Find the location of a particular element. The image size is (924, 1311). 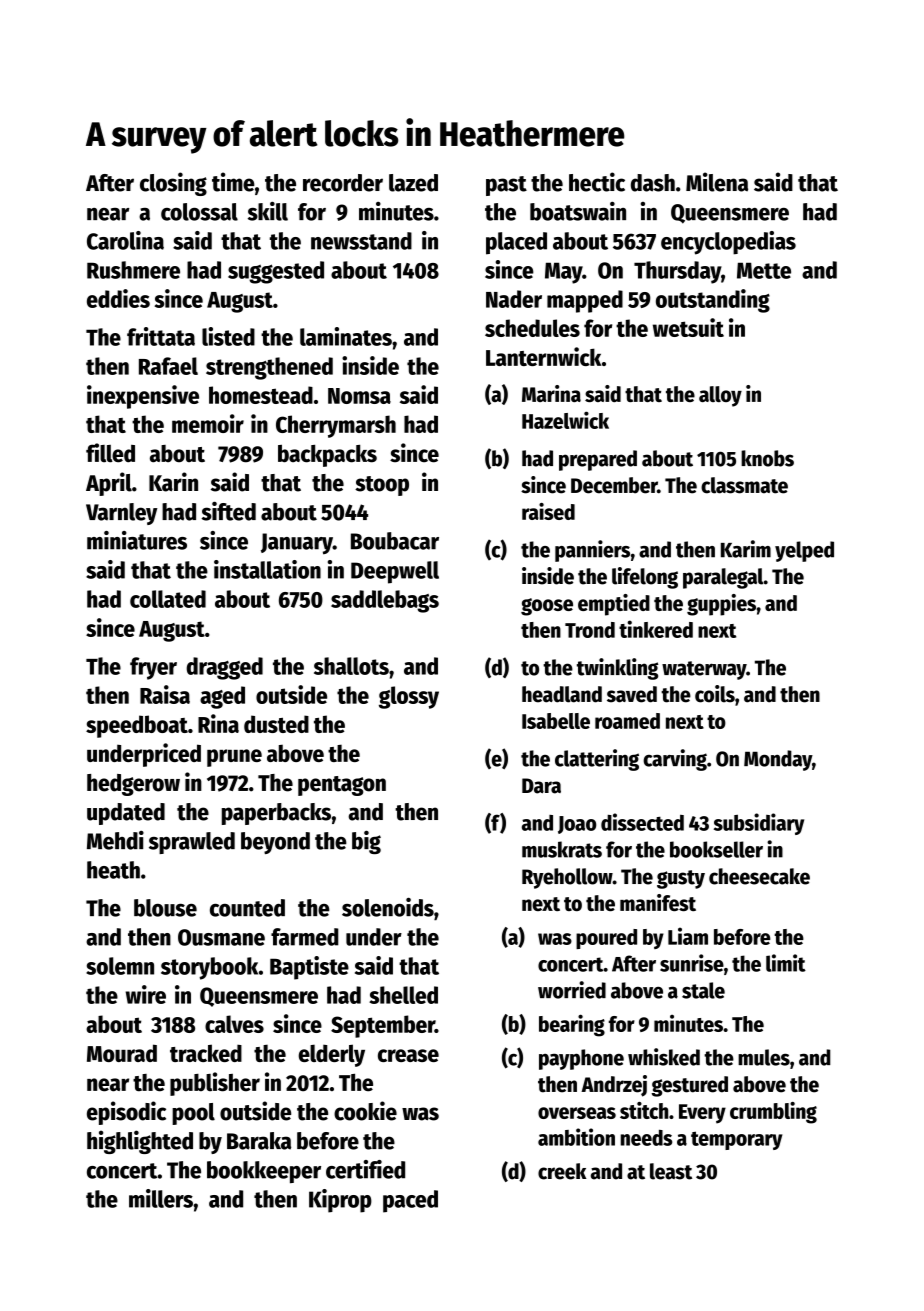

Milena is located at coordinates (717, 182).
